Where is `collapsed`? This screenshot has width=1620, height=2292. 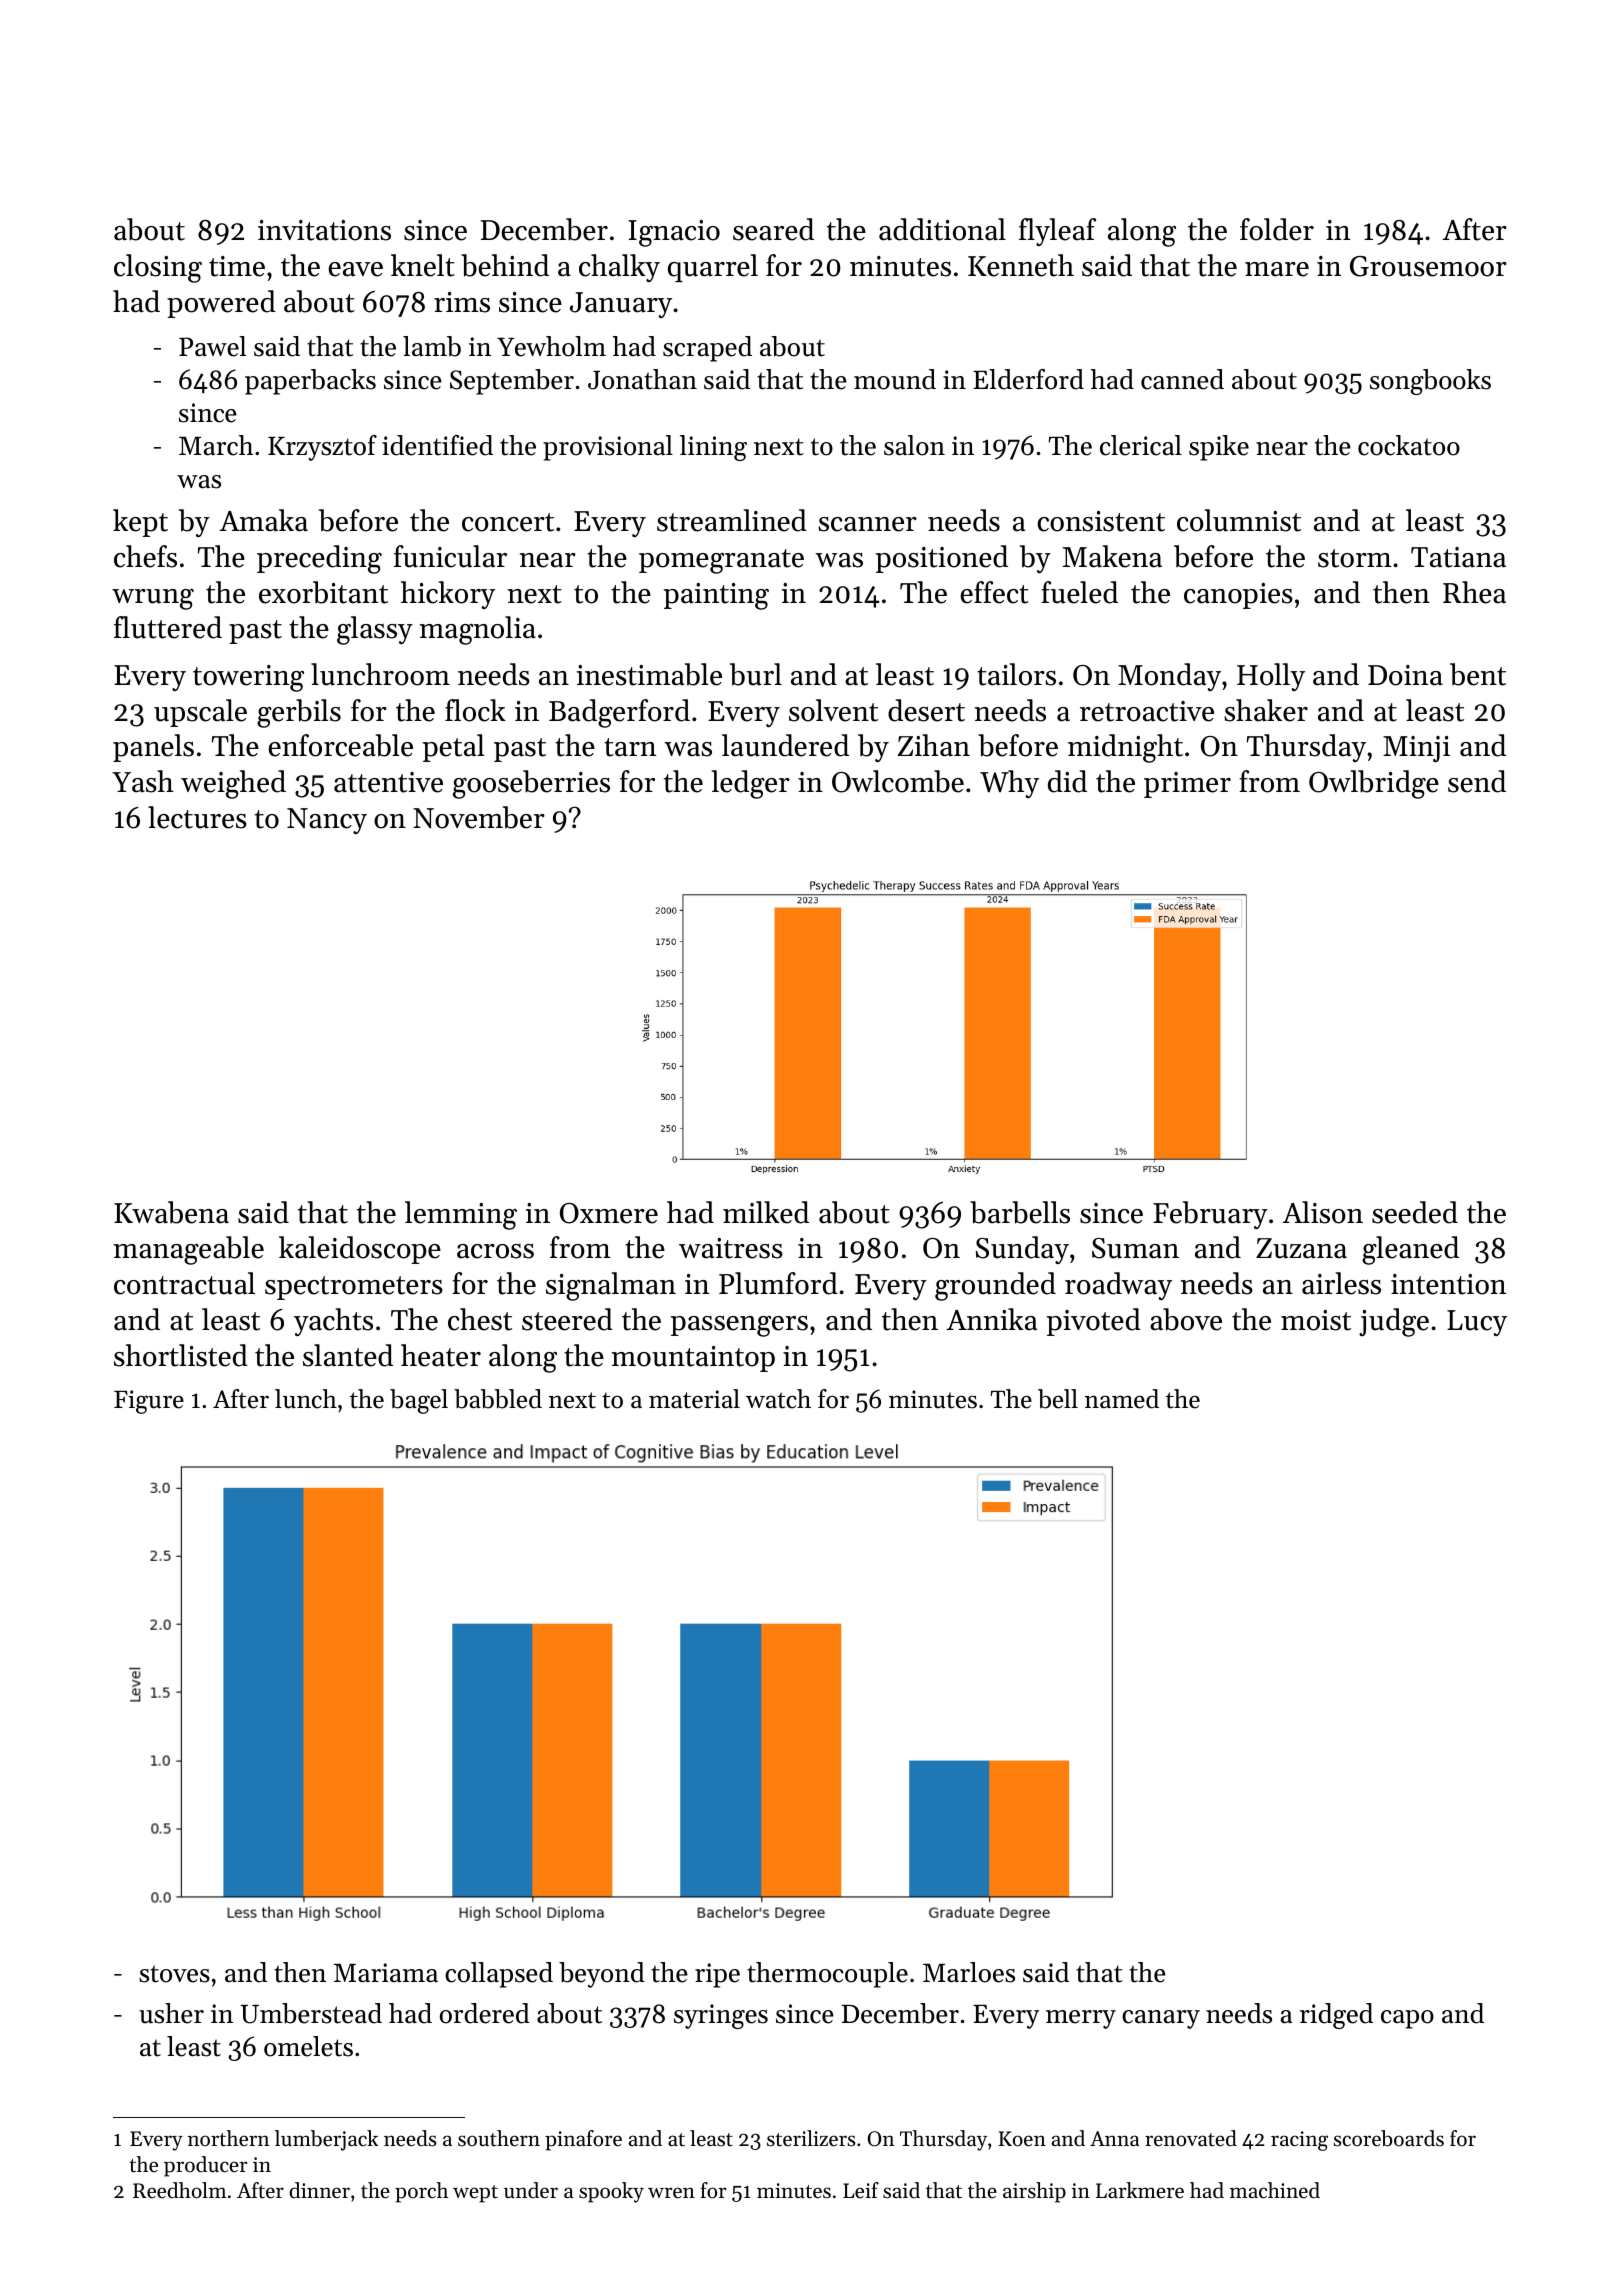 collapsed is located at coordinates (499, 1975).
